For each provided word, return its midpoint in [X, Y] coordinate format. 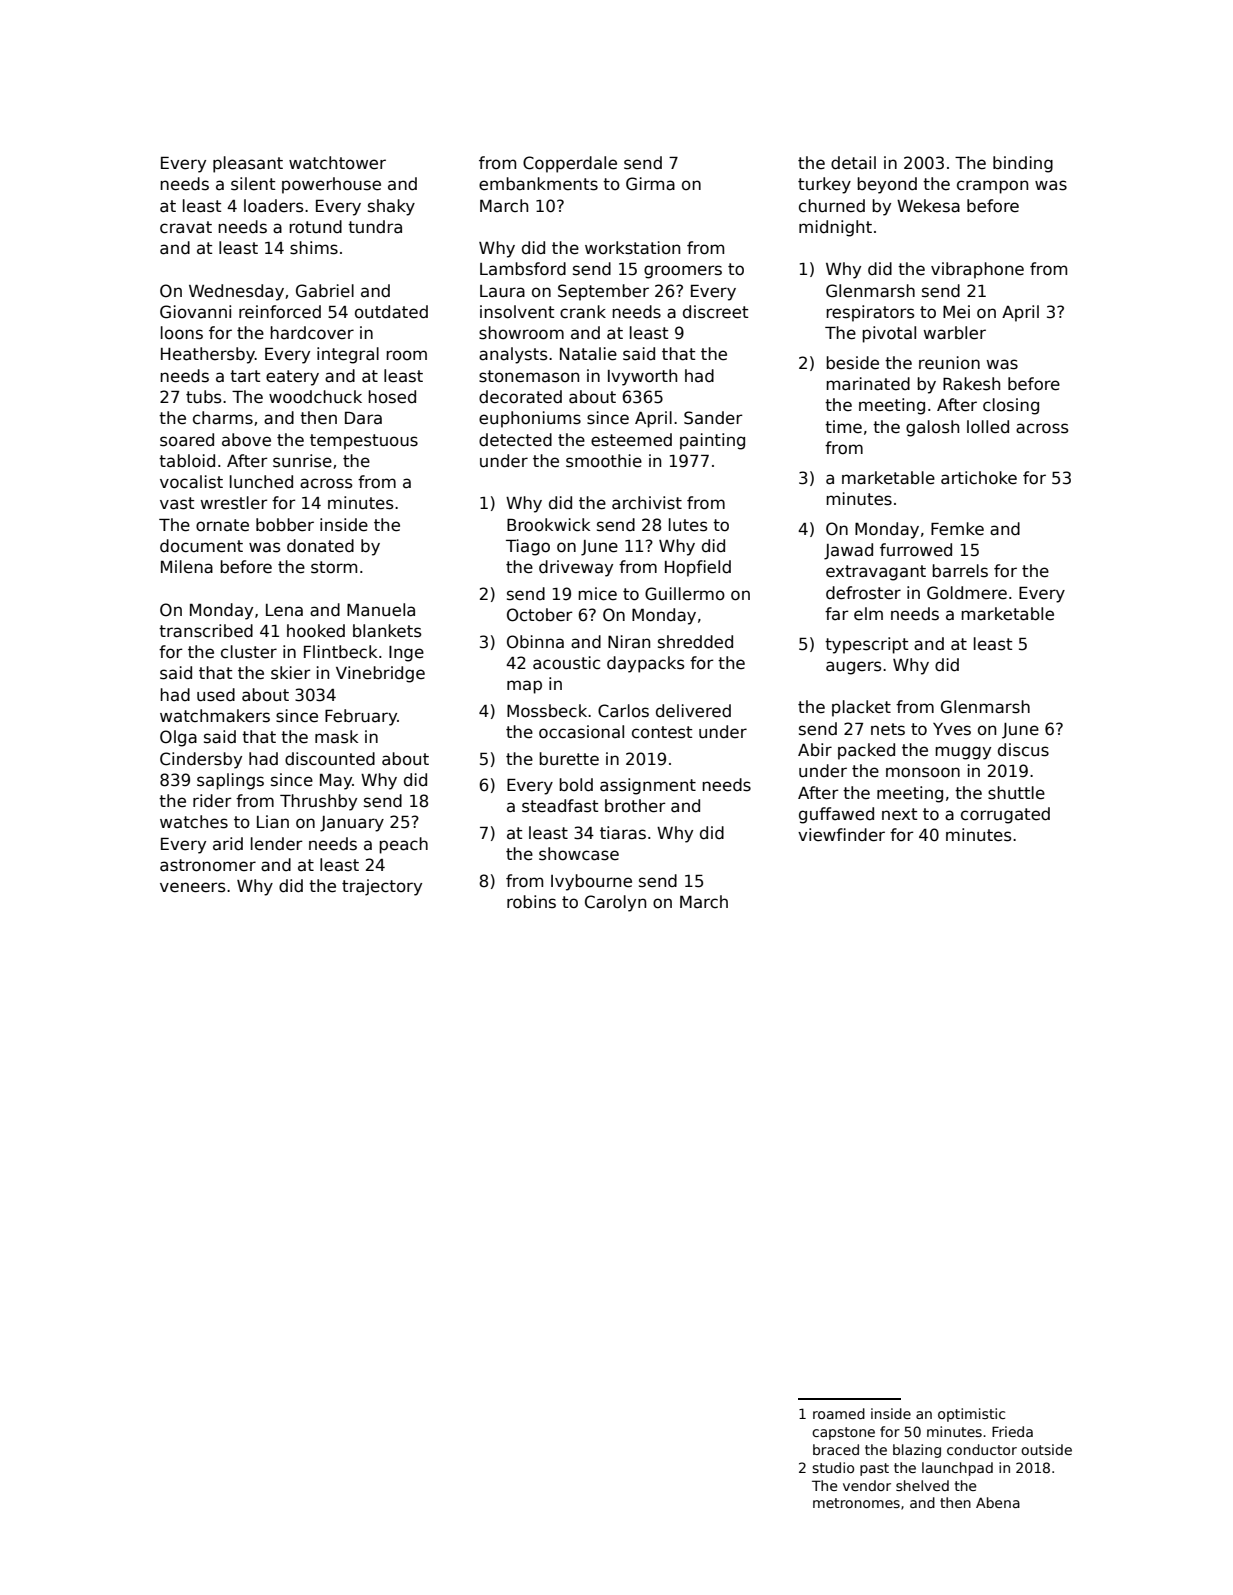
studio [833, 1467]
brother [635, 806]
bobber [285, 525]
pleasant [248, 164]
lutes [688, 525]
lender [277, 844]
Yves [952, 729]
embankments [538, 184]
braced [836, 1449]
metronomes [856, 1503]
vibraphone [977, 270]
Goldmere [967, 593]
